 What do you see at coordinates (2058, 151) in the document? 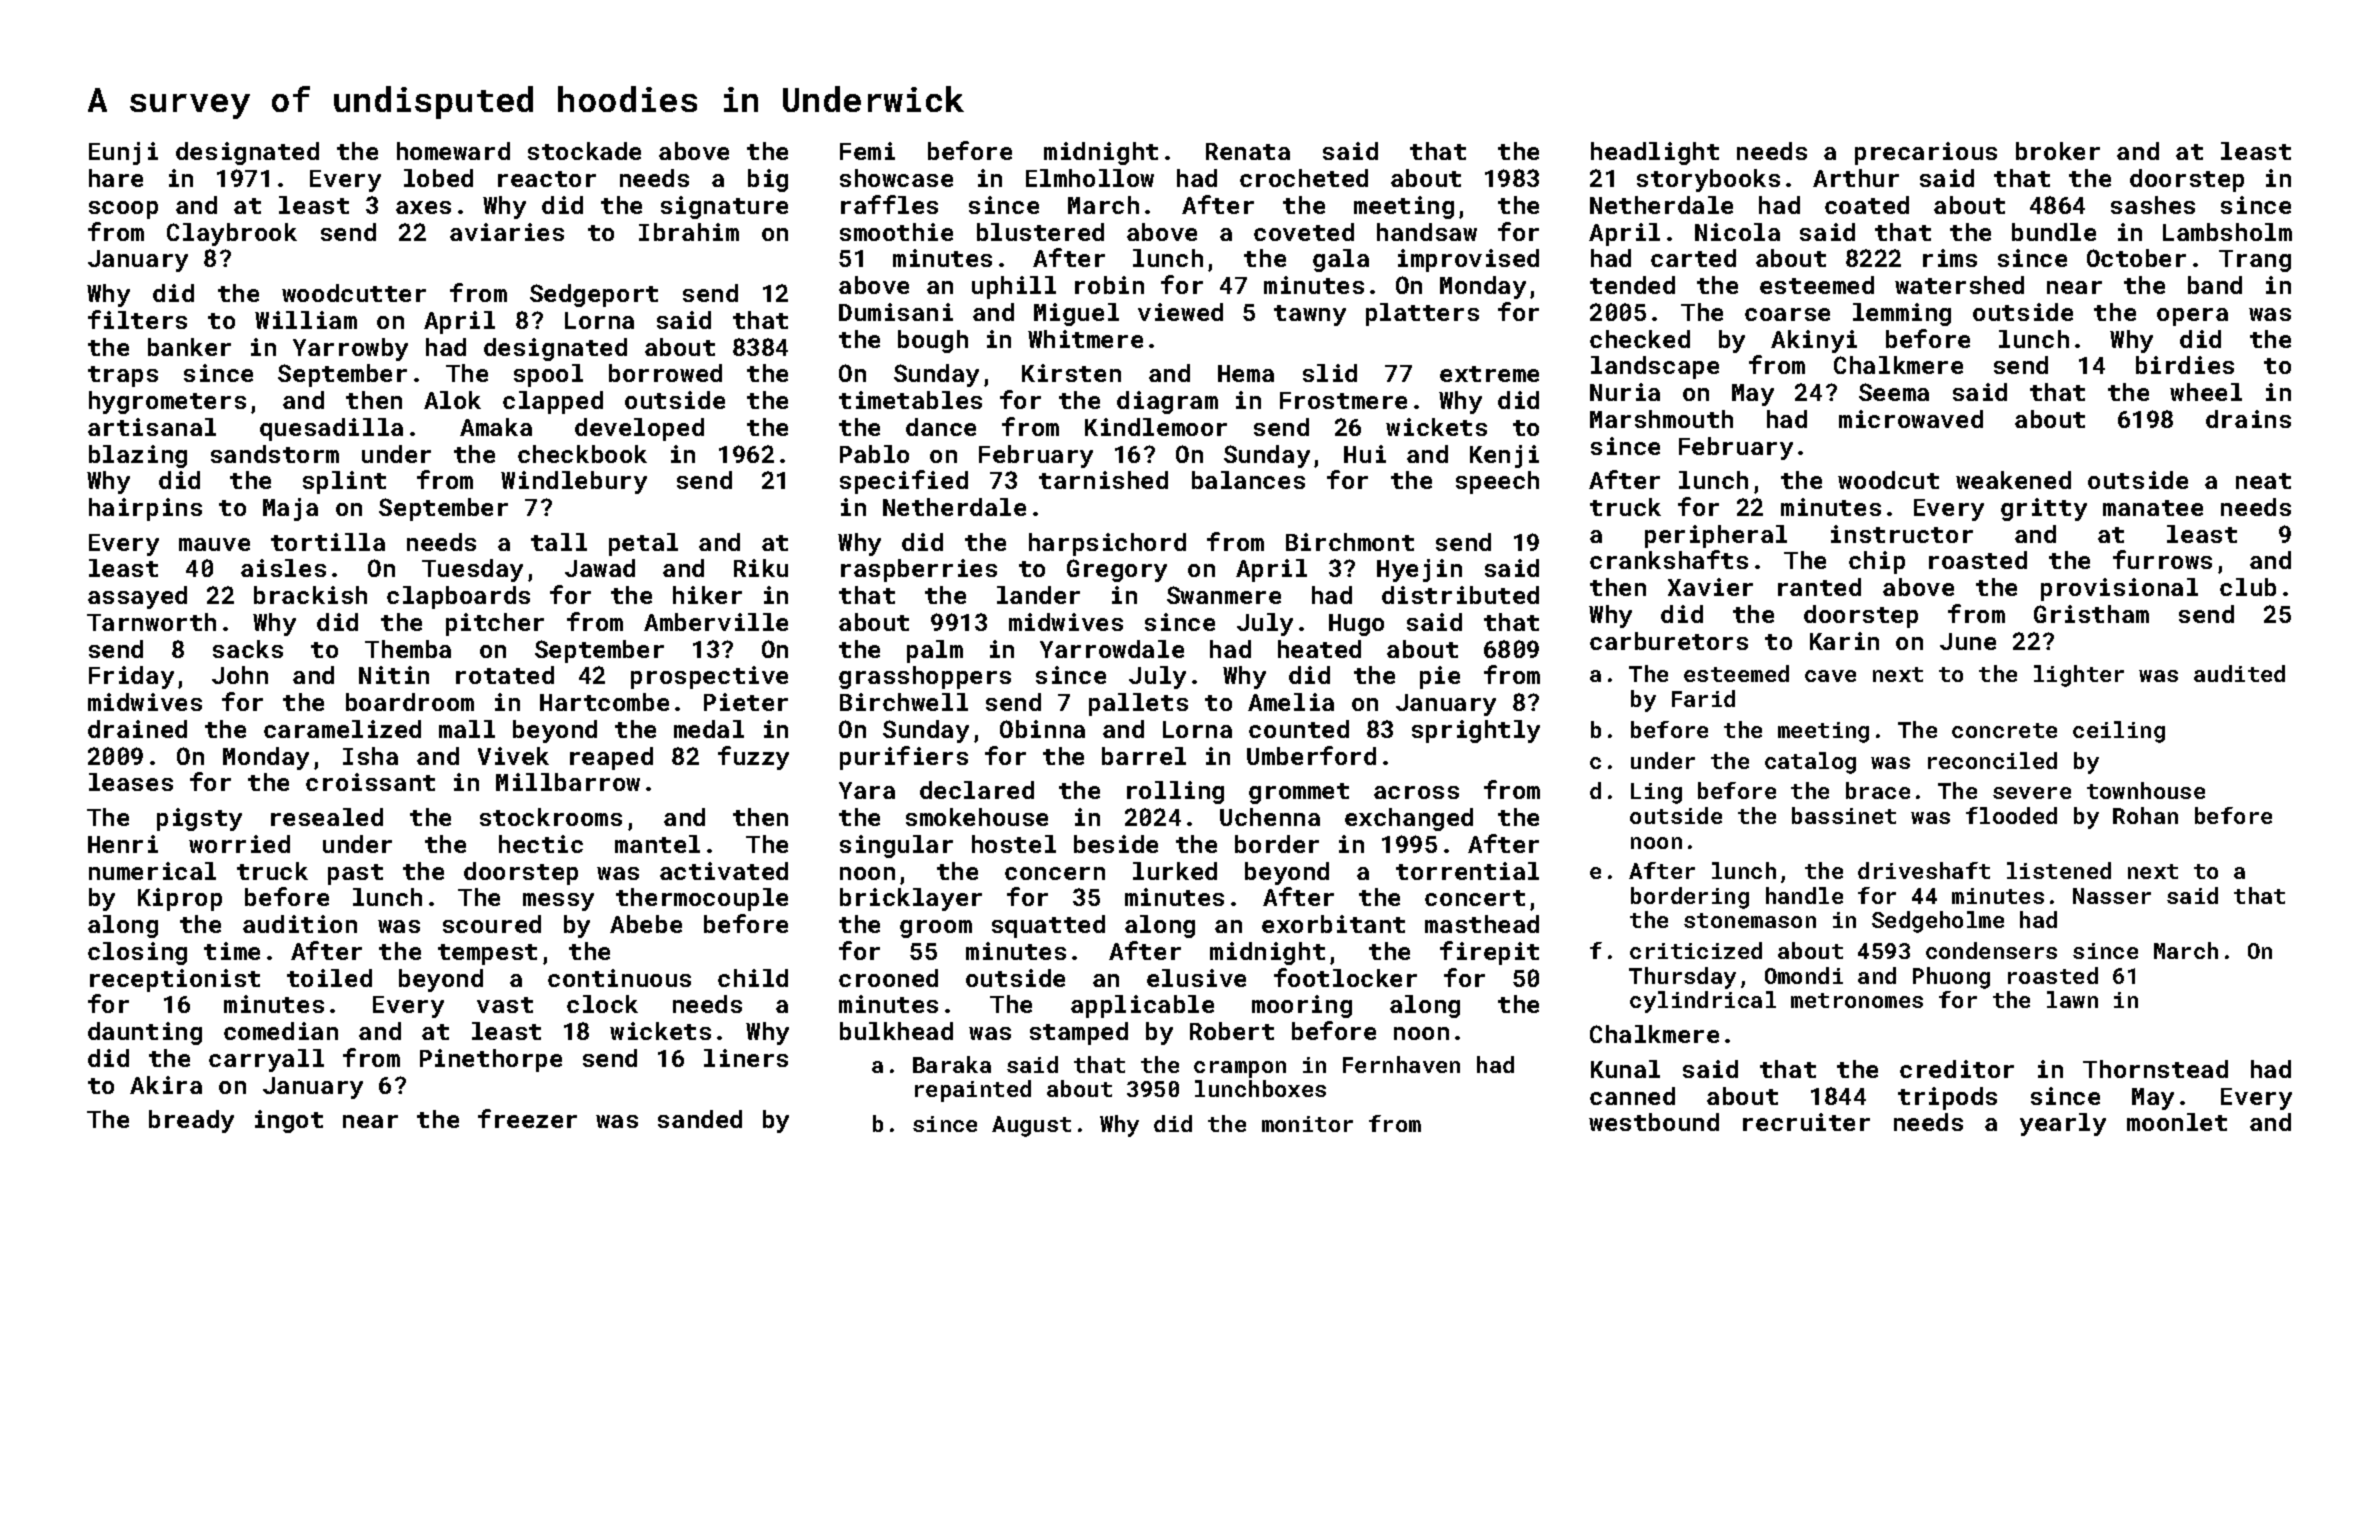
I see `broker` at bounding box center [2058, 151].
